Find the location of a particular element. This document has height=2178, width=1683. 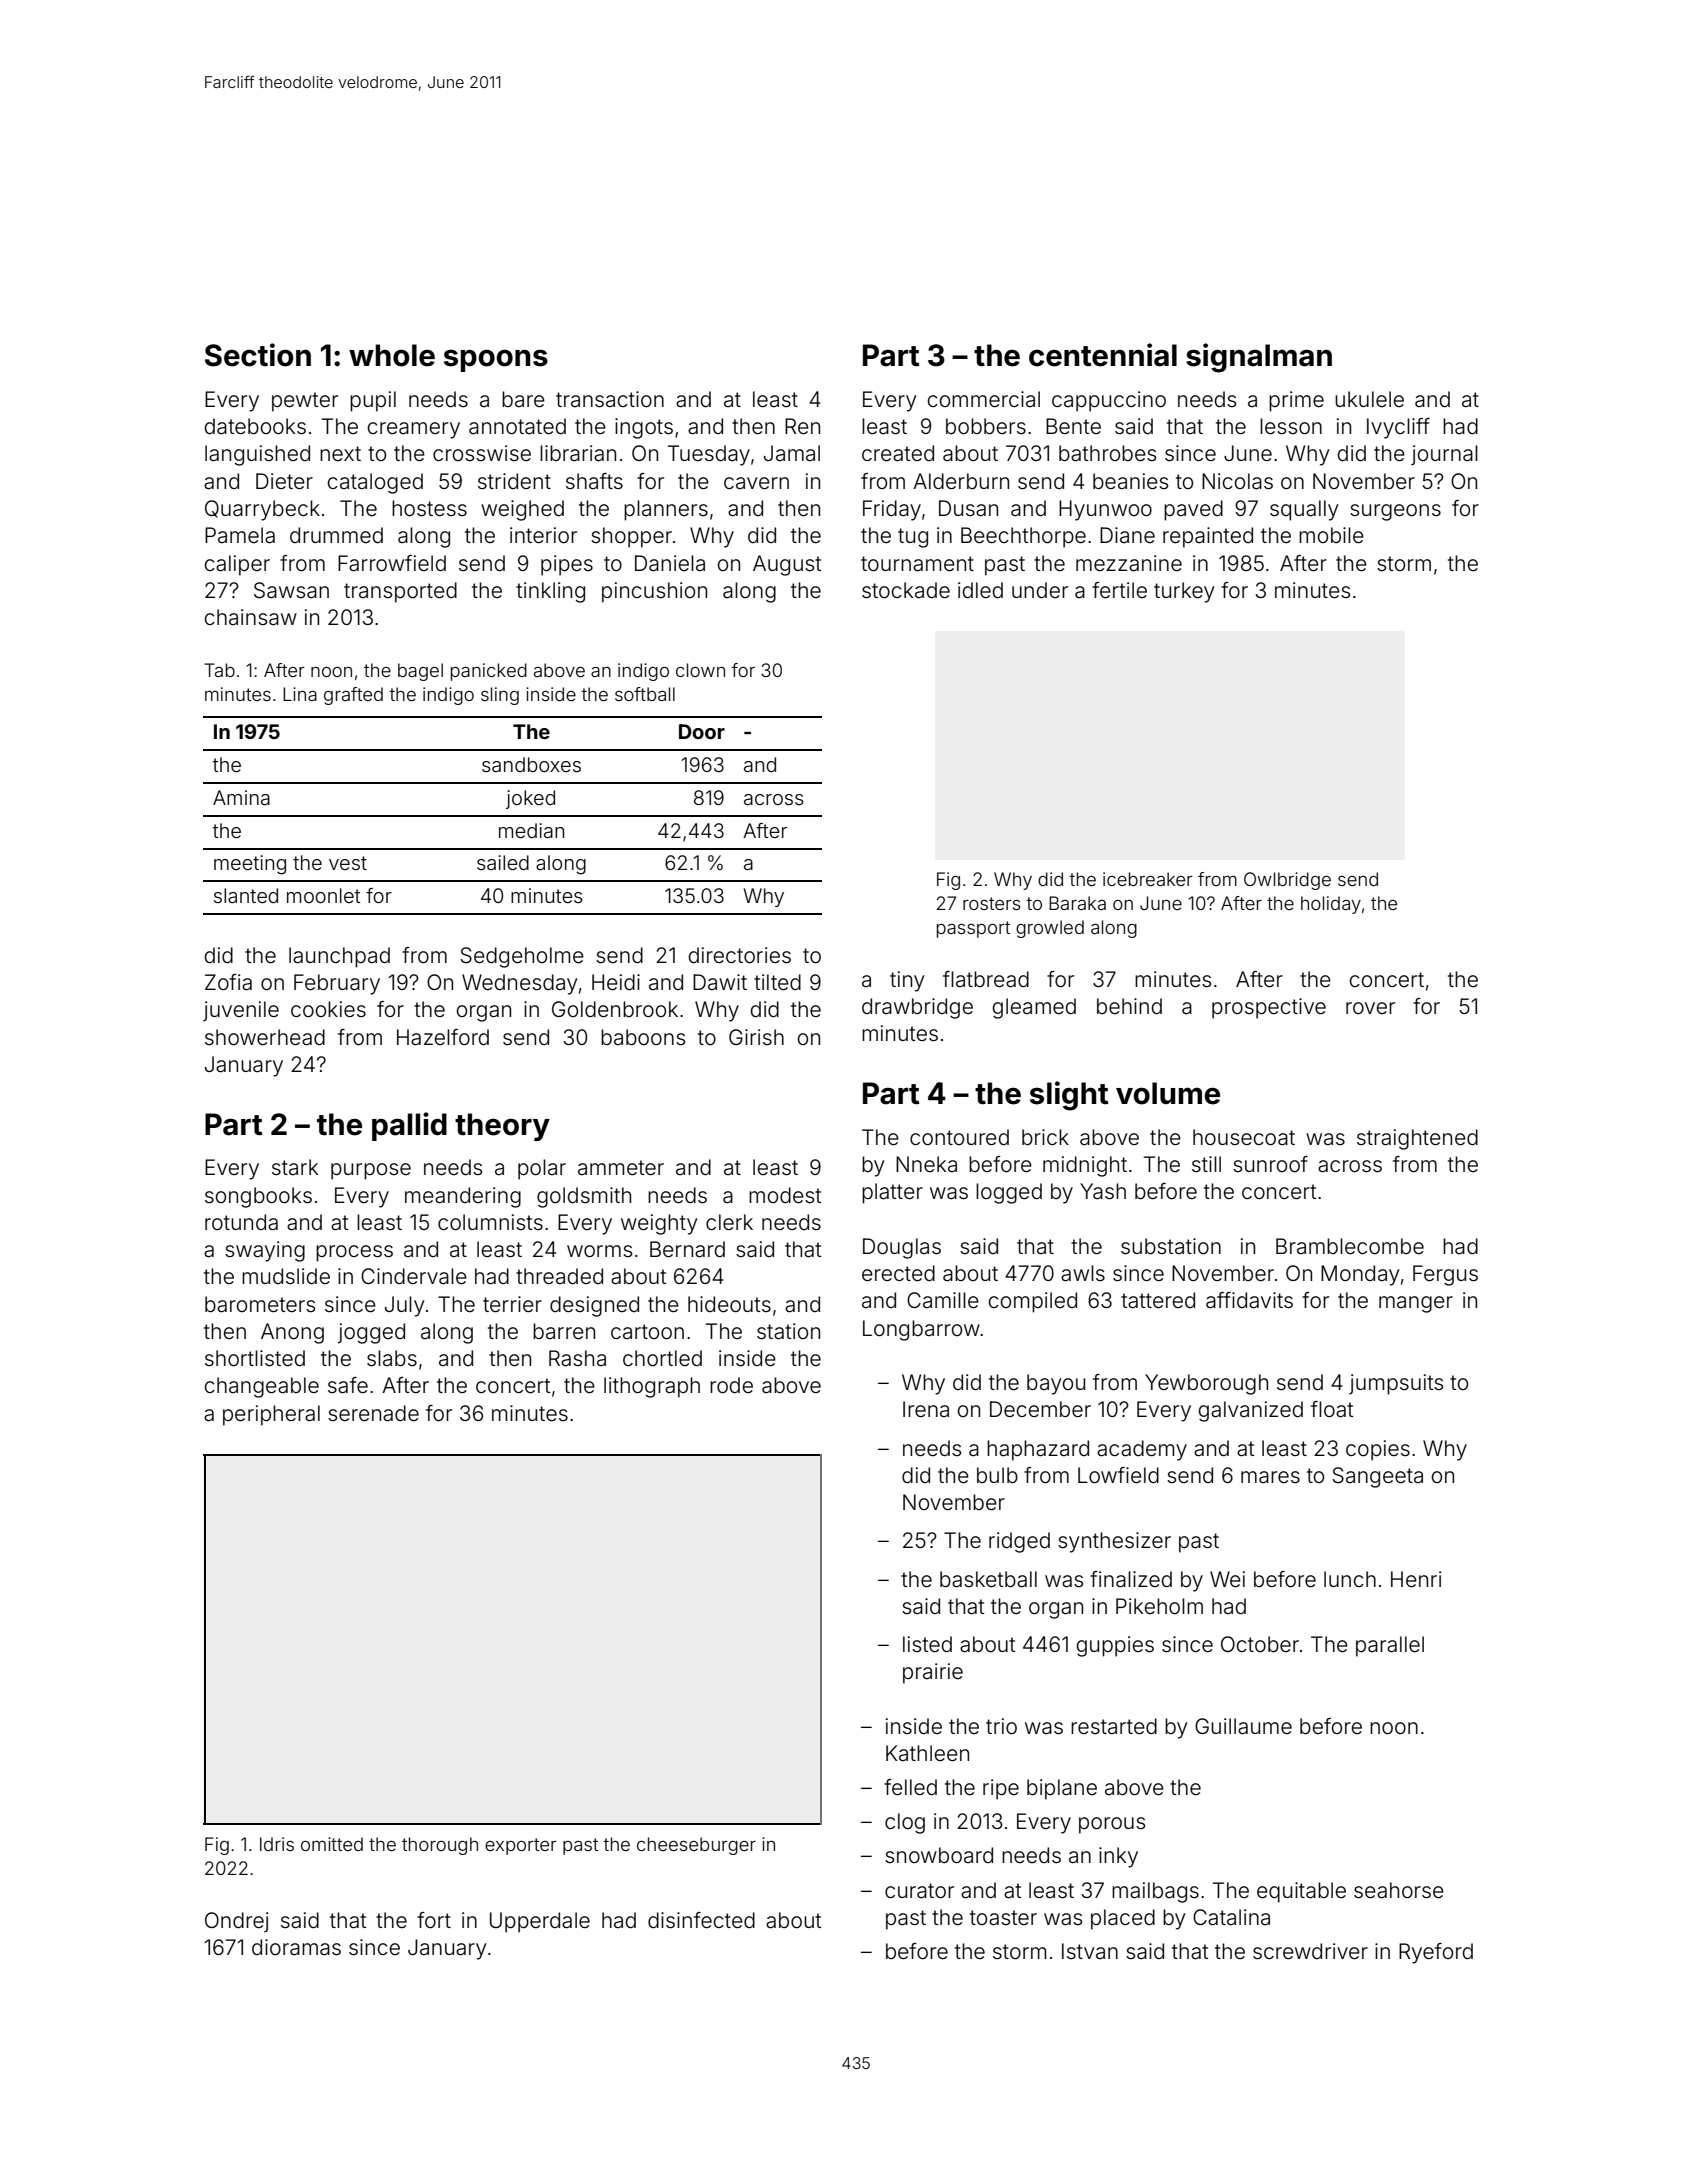

signalman is located at coordinates (1259, 358).
